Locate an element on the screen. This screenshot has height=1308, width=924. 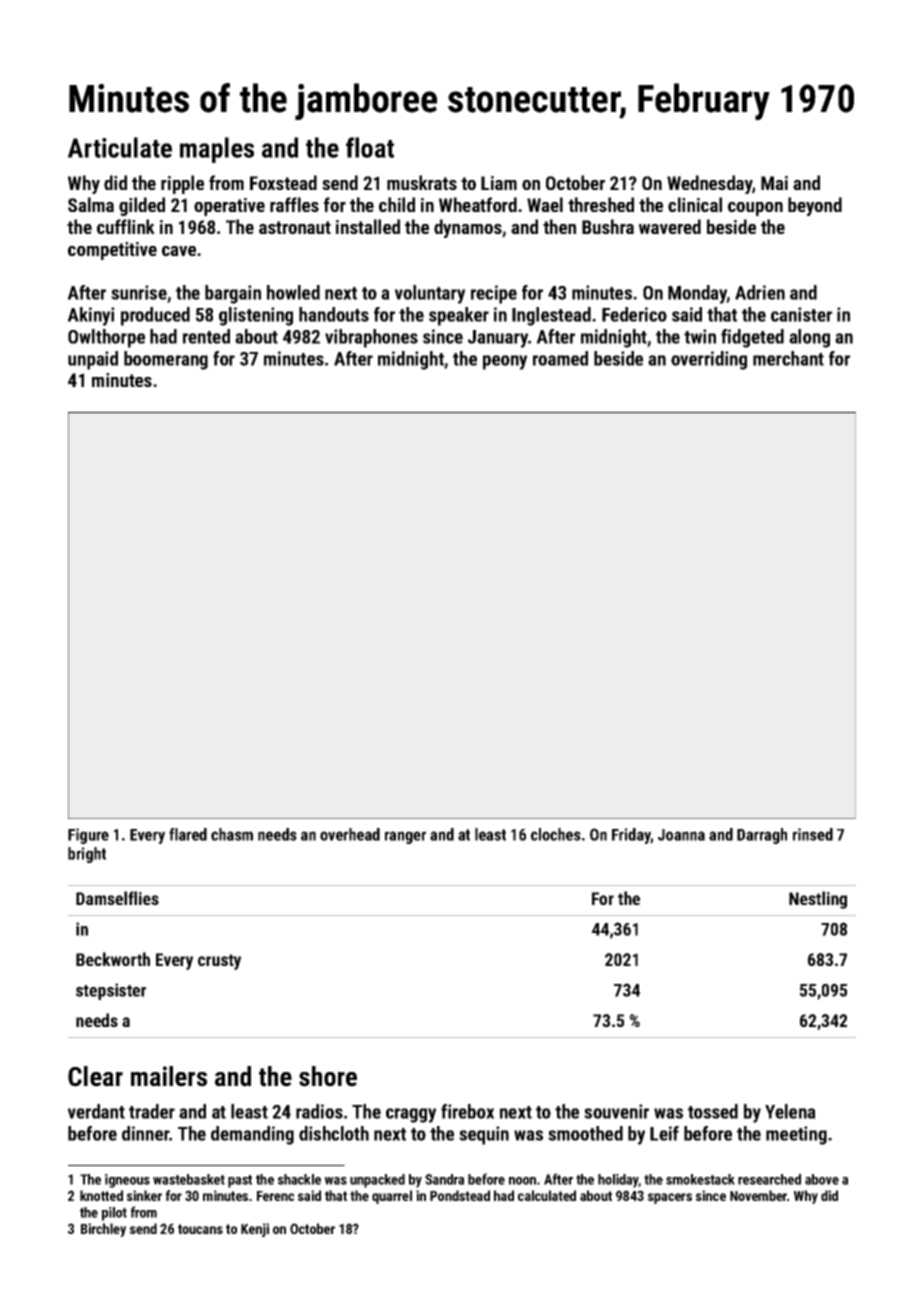
float is located at coordinates (370, 147).
